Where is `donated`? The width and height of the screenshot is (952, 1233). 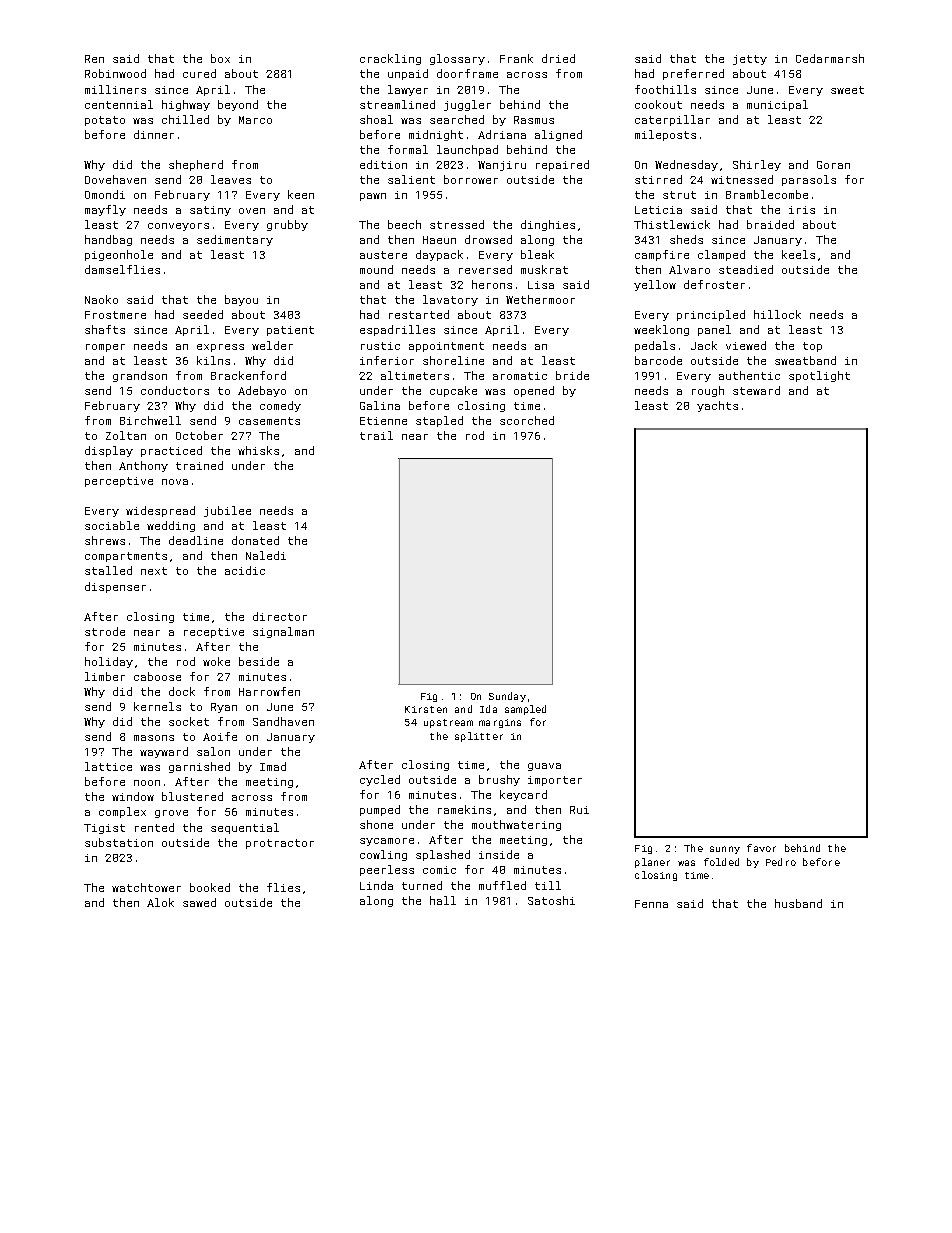
donated is located at coordinates (255, 540).
